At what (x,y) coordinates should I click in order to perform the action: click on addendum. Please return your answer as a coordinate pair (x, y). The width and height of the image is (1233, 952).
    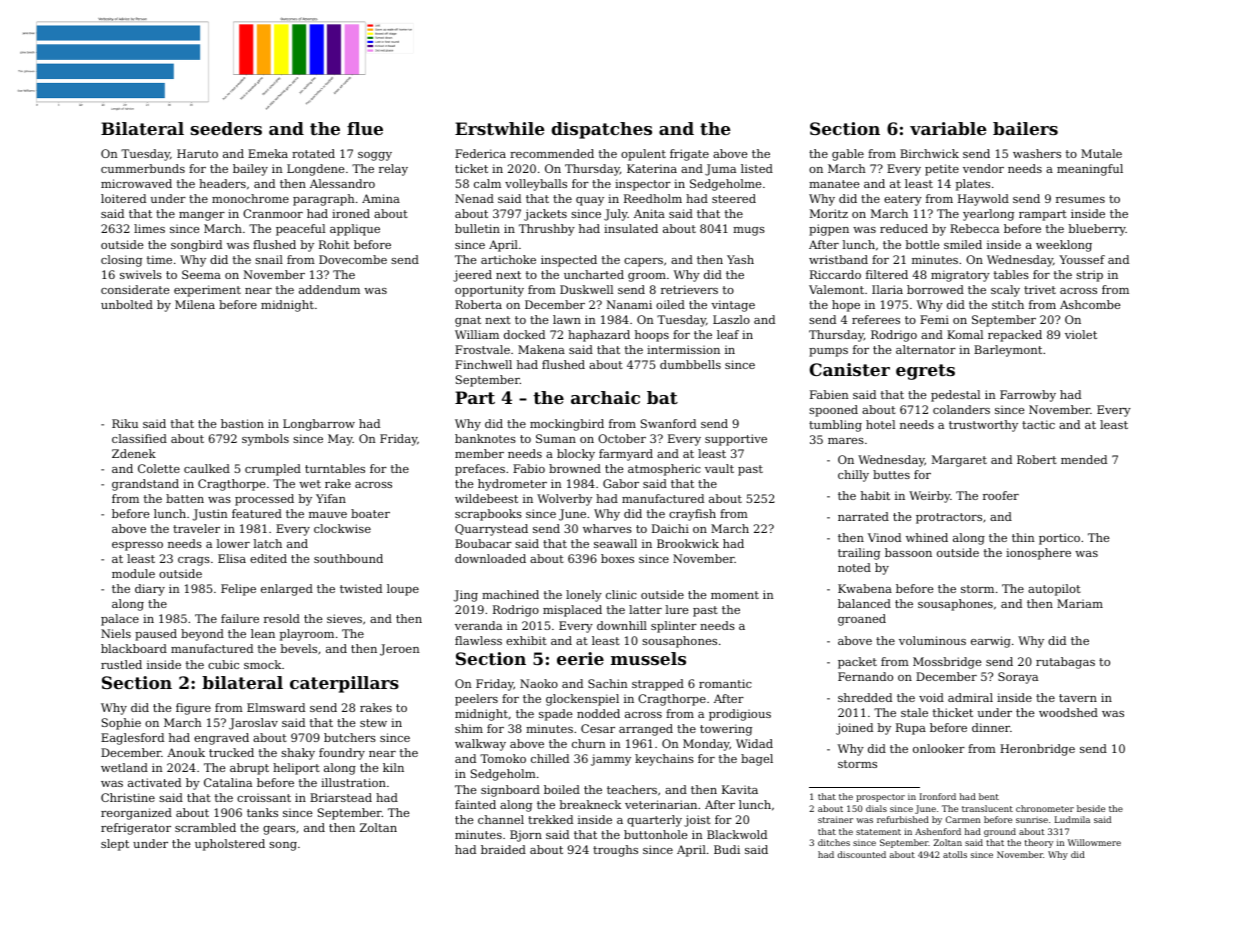
    Looking at the image, I should click on (329, 289).
